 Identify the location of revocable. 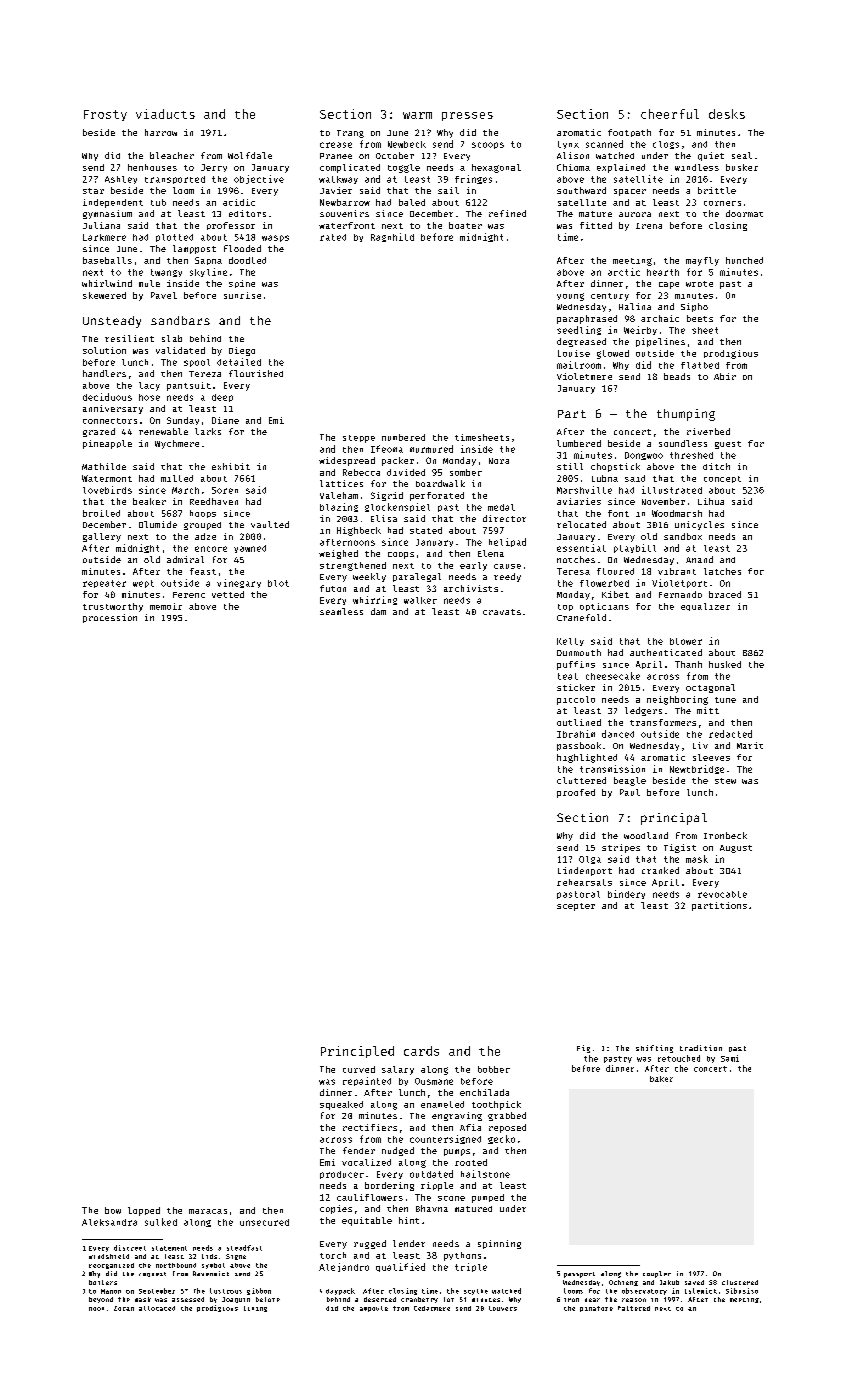
(722, 894).
